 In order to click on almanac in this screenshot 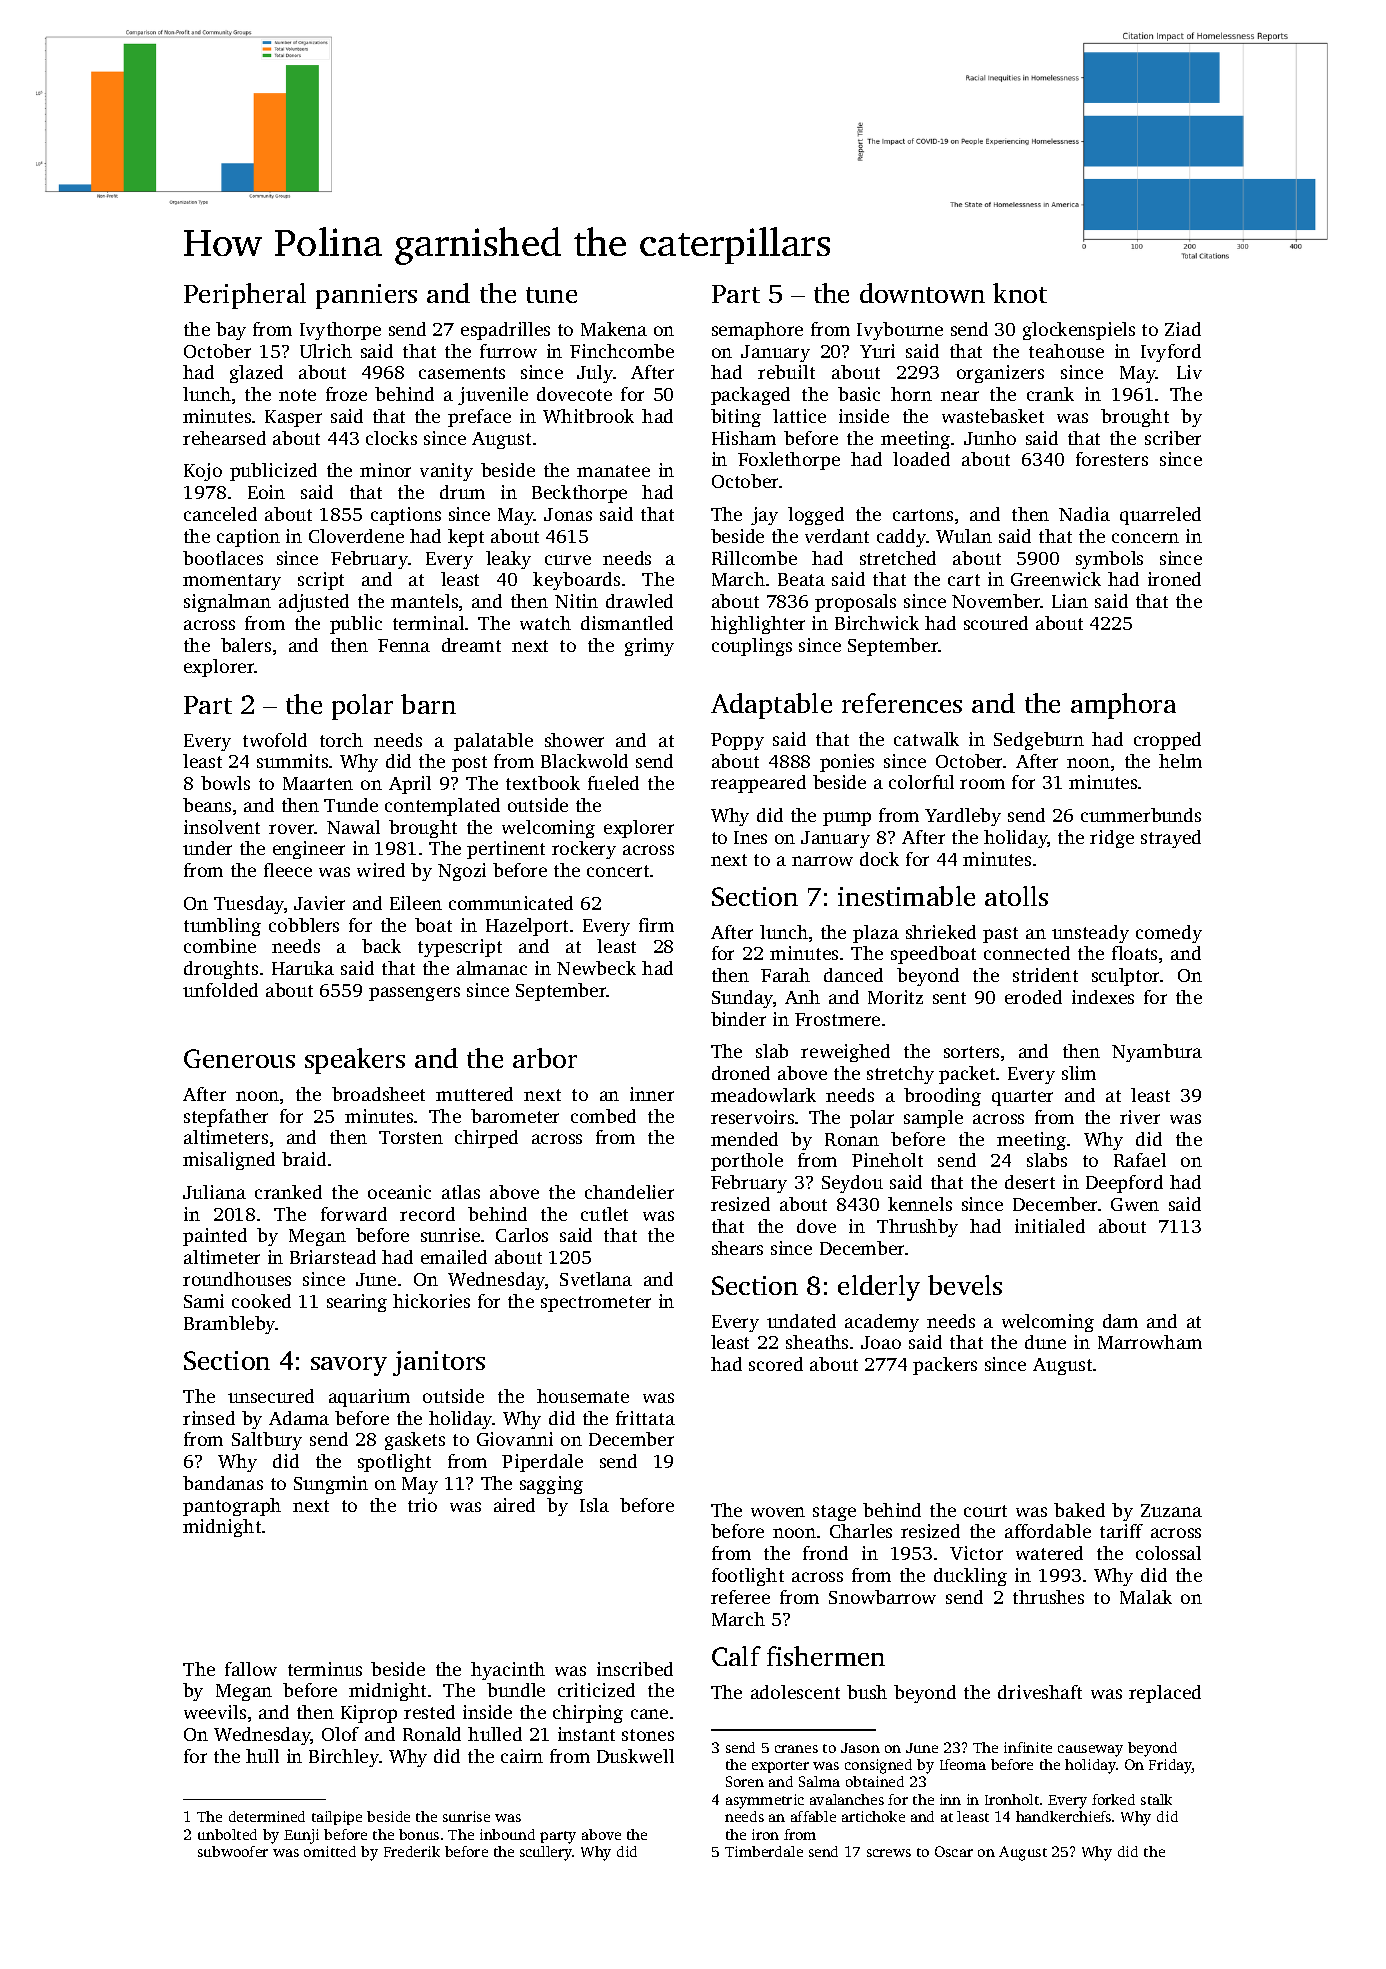, I will do `click(492, 968)`.
